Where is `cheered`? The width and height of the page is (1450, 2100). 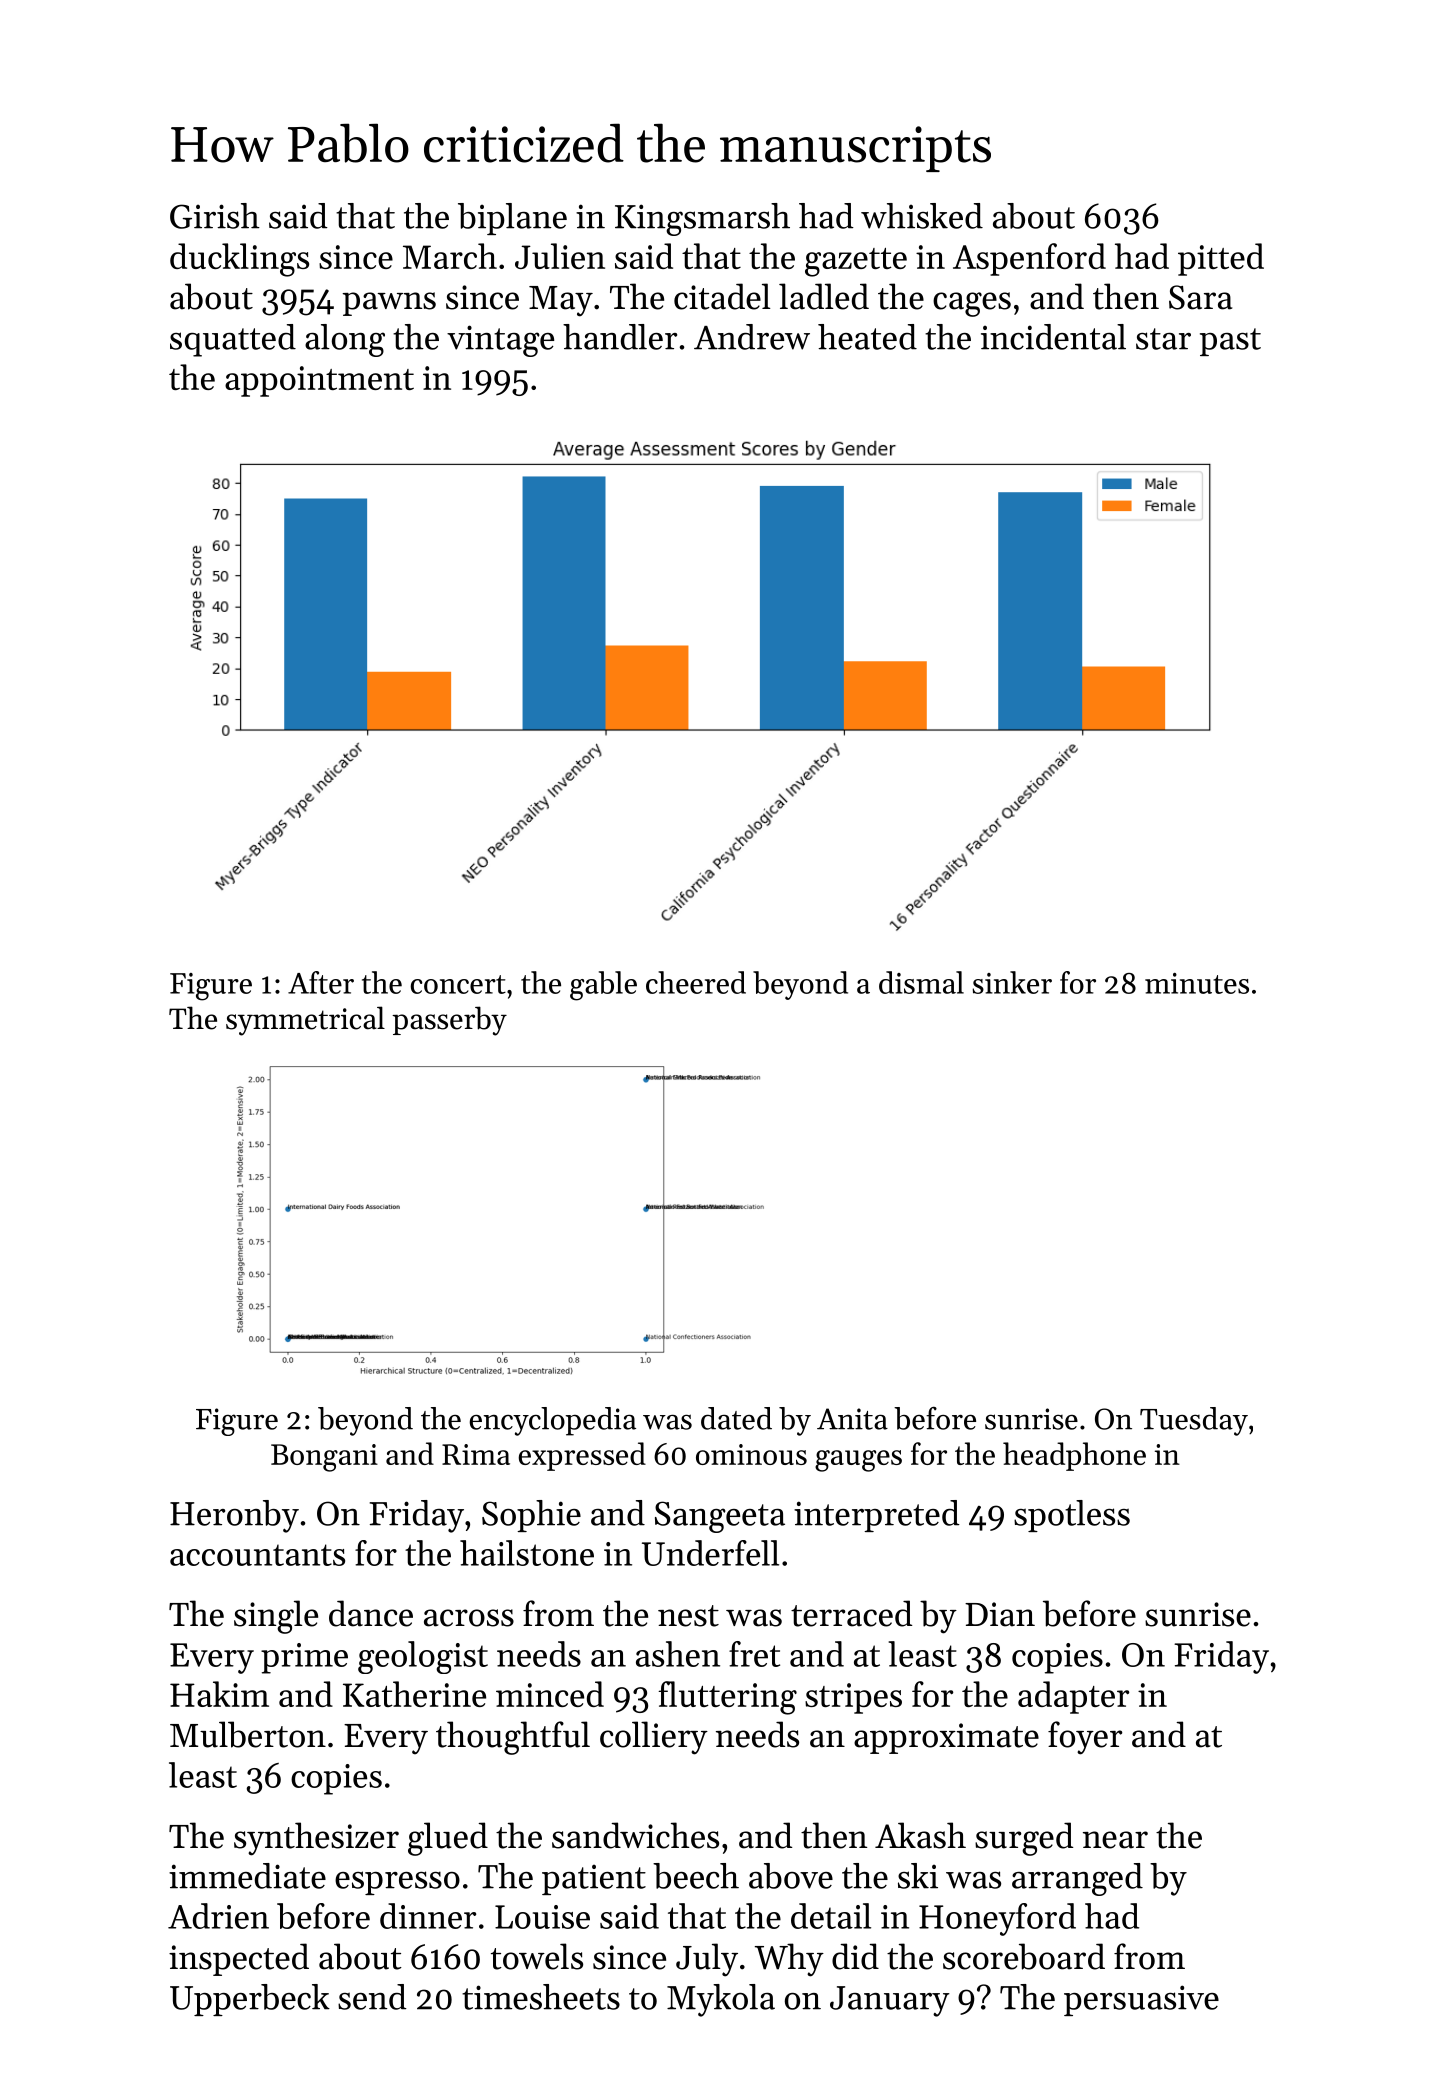
cheered is located at coordinates (696, 982).
